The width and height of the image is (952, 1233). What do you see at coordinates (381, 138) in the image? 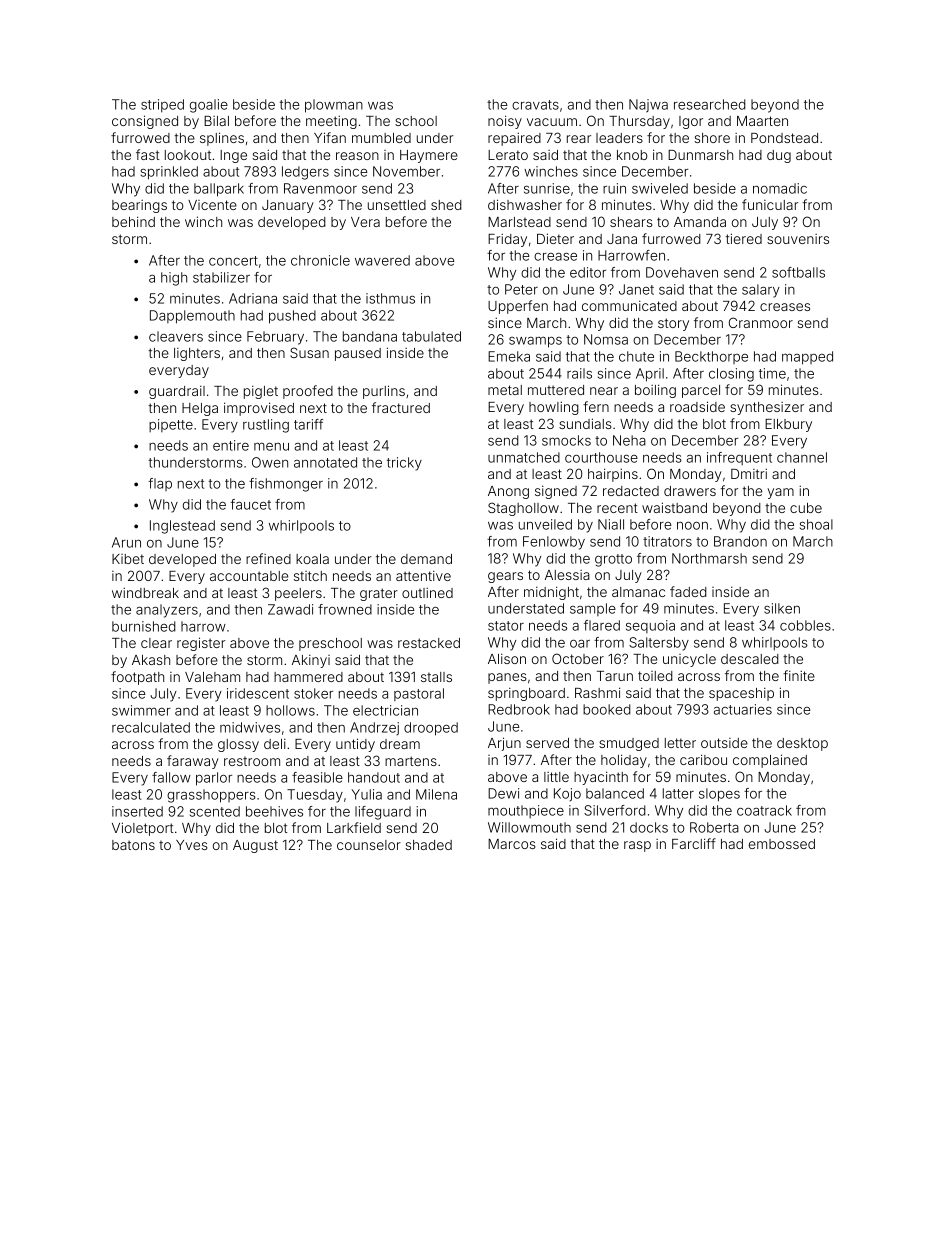
I see `mumbled` at bounding box center [381, 138].
